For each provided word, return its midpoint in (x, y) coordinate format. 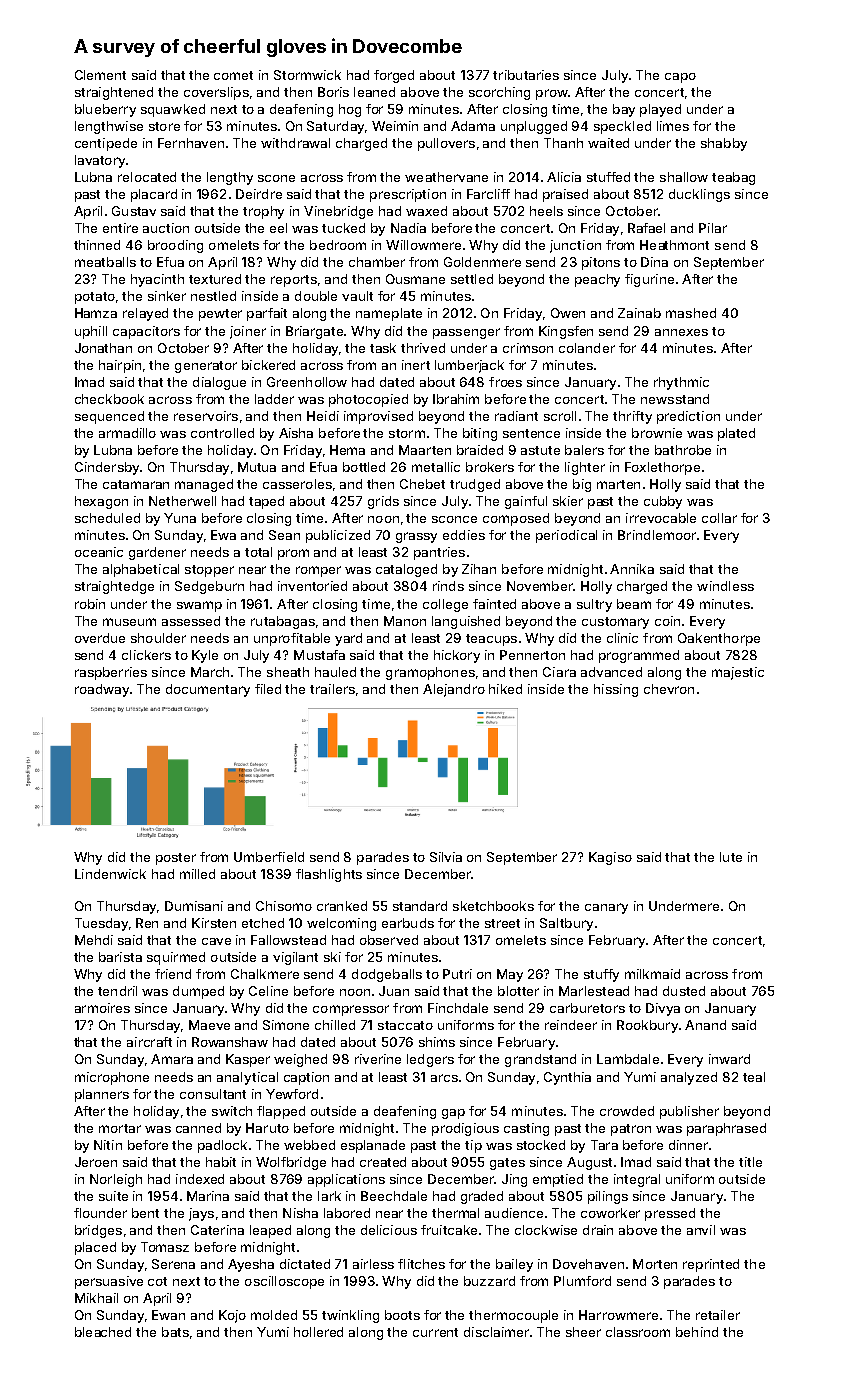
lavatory (100, 161)
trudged (475, 485)
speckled (622, 127)
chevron (669, 689)
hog (350, 110)
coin (667, 621)
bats (175, 1332)
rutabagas (283, 622)
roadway (102, 690)
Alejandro (454, 690)
